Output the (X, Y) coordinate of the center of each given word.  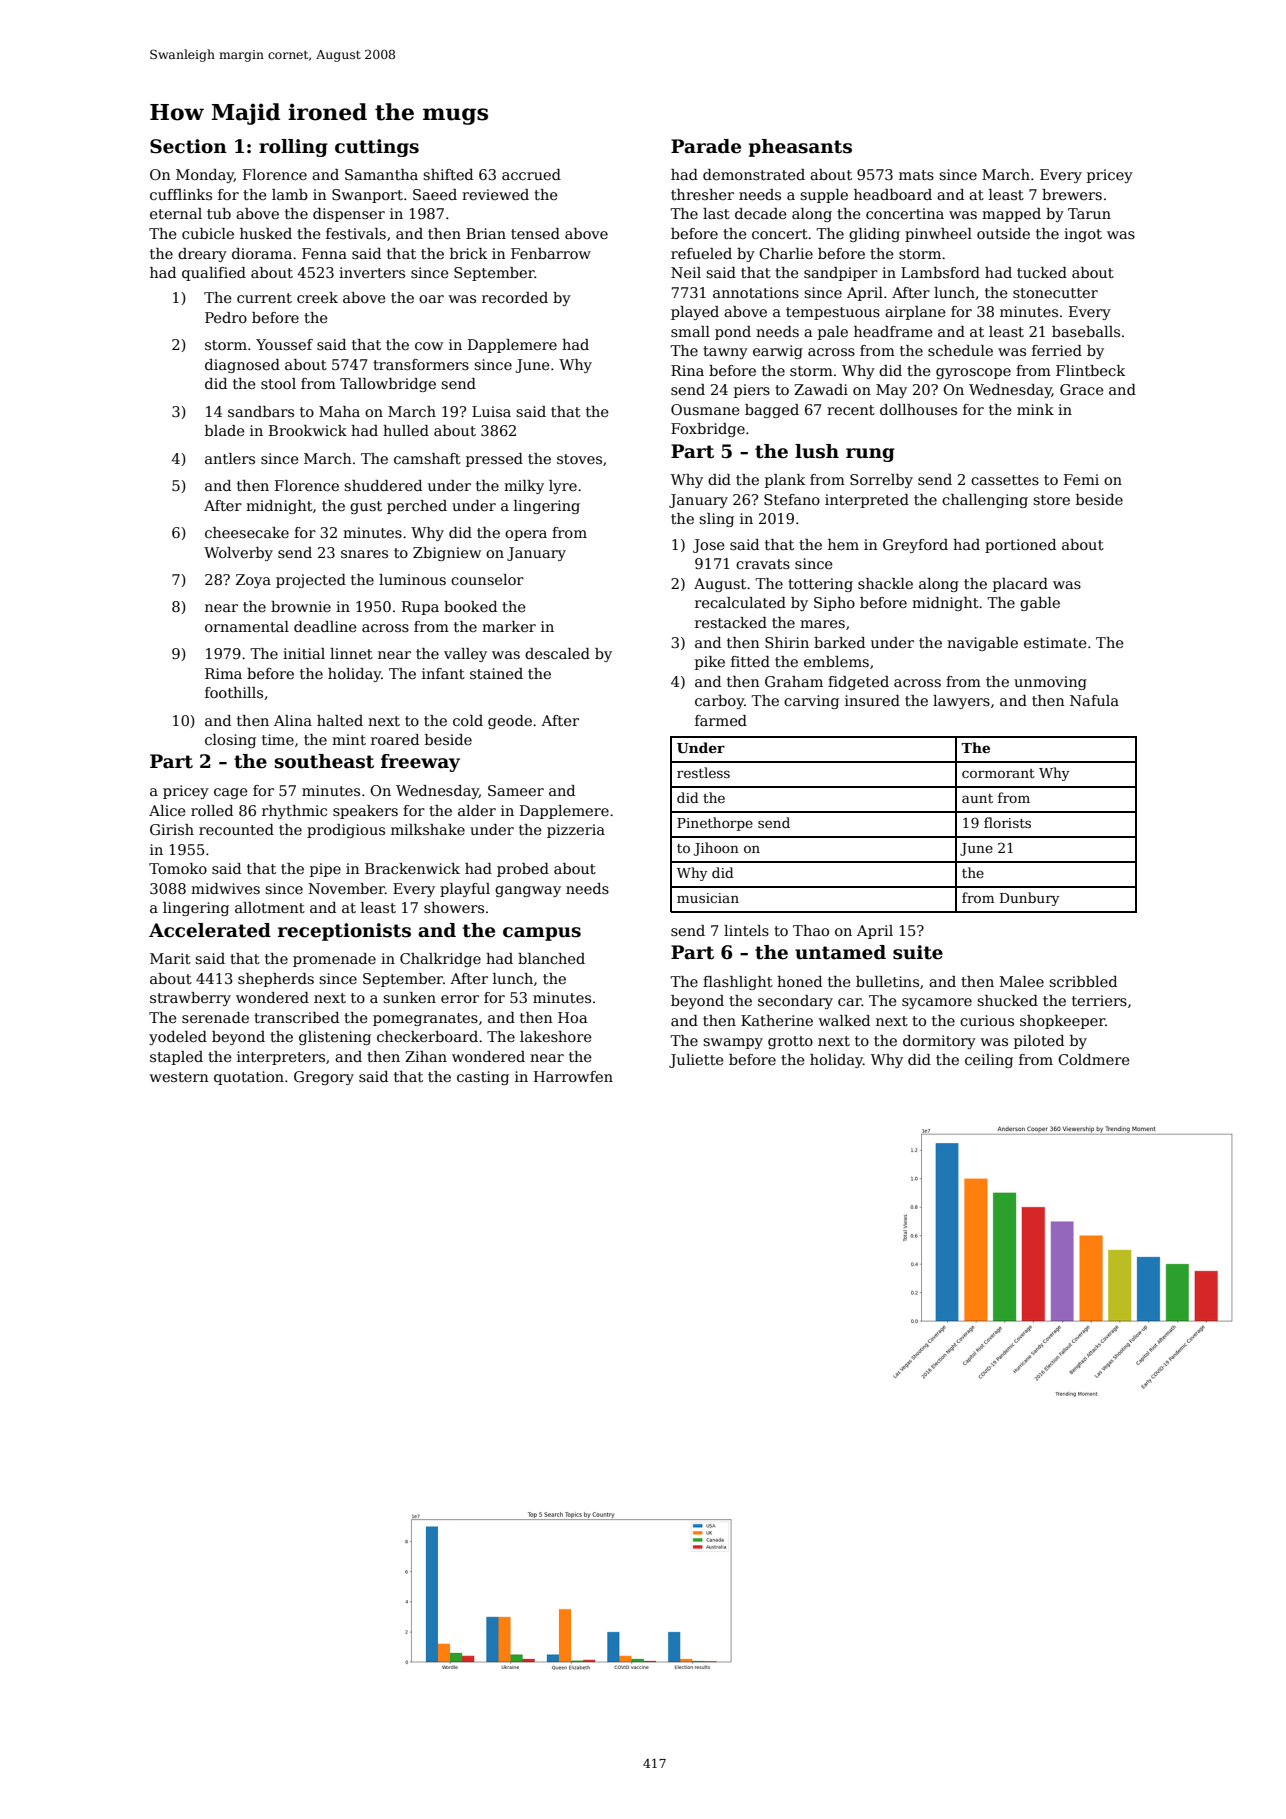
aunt (977, 798)
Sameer (516, 790)
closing (230, 741)
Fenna (324, 253)
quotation (249, 1078)
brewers (1072, 194)
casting (483, 1078)
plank (785, 481)
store (1051, 500)
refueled (701, 253)
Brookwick (308, 430)
